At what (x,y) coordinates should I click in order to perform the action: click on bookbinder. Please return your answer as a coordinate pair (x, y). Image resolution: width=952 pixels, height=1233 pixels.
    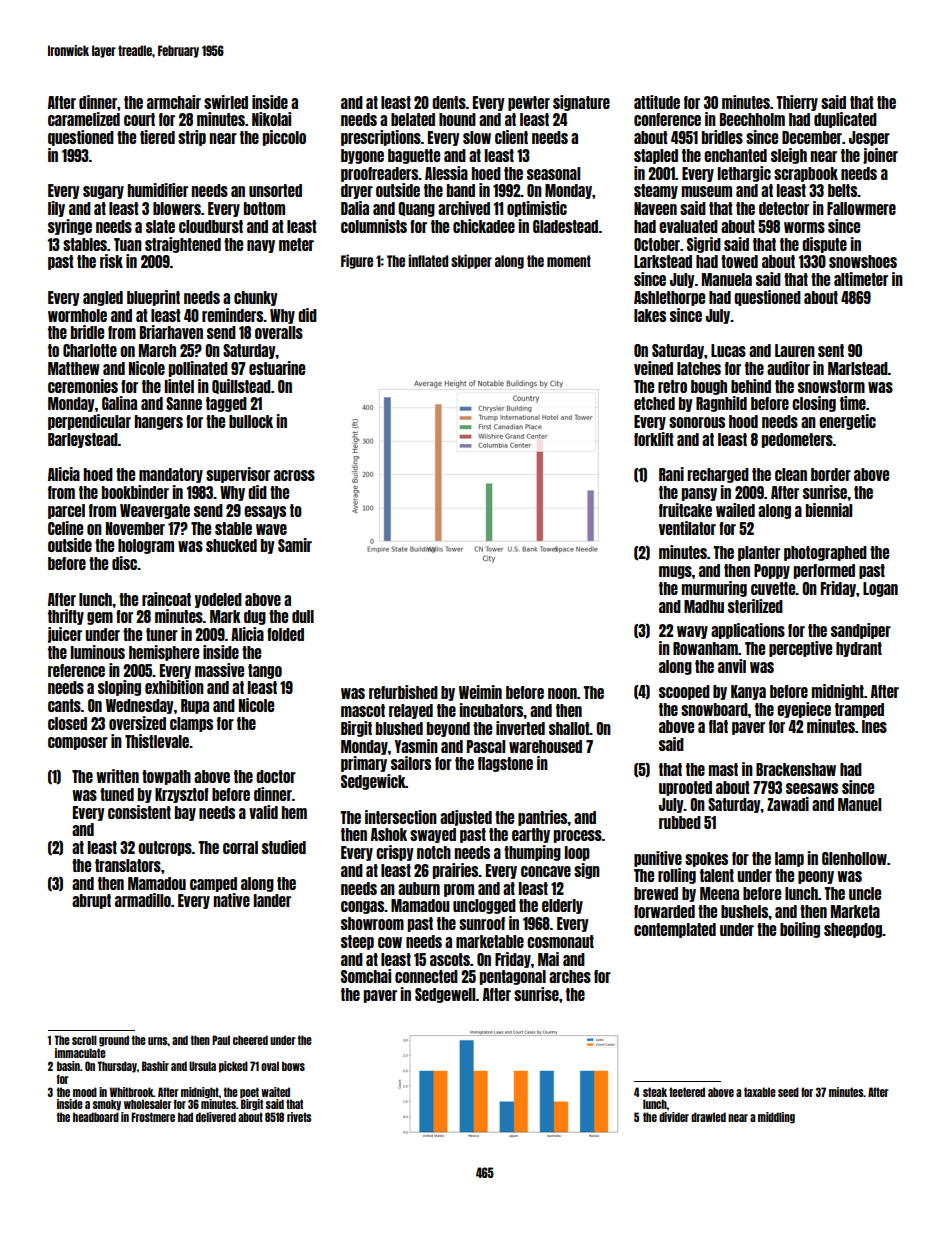
    Looking at the image, I should click on (135, 492).
